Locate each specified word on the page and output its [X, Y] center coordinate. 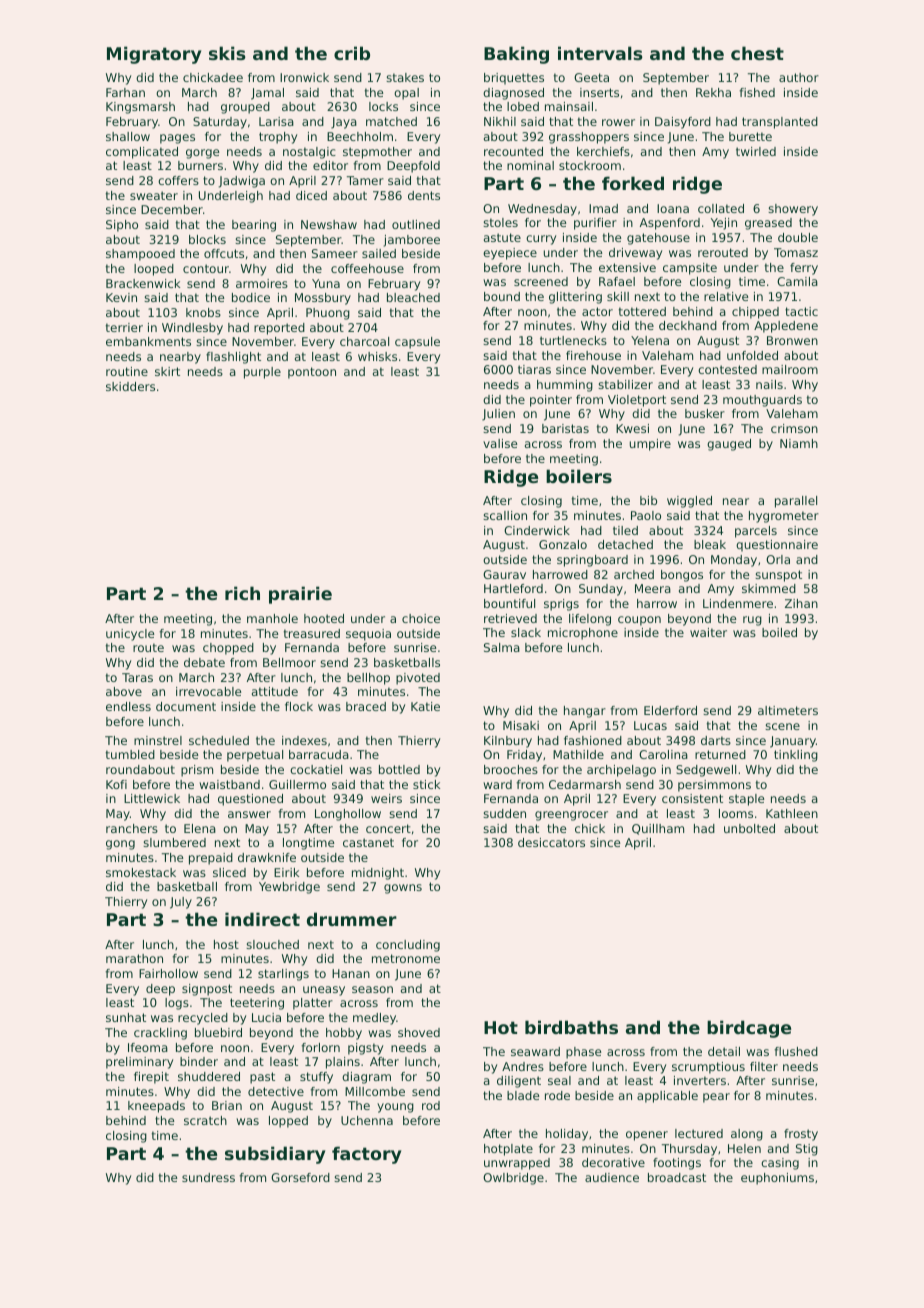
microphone [583, 634]
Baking [516, 55]
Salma [502, 647]
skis [227, 53]
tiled [625, 530]
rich [242, 593]
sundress [208, 1177]
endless [128, 706]
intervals [600, 53]
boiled [779, 632]
